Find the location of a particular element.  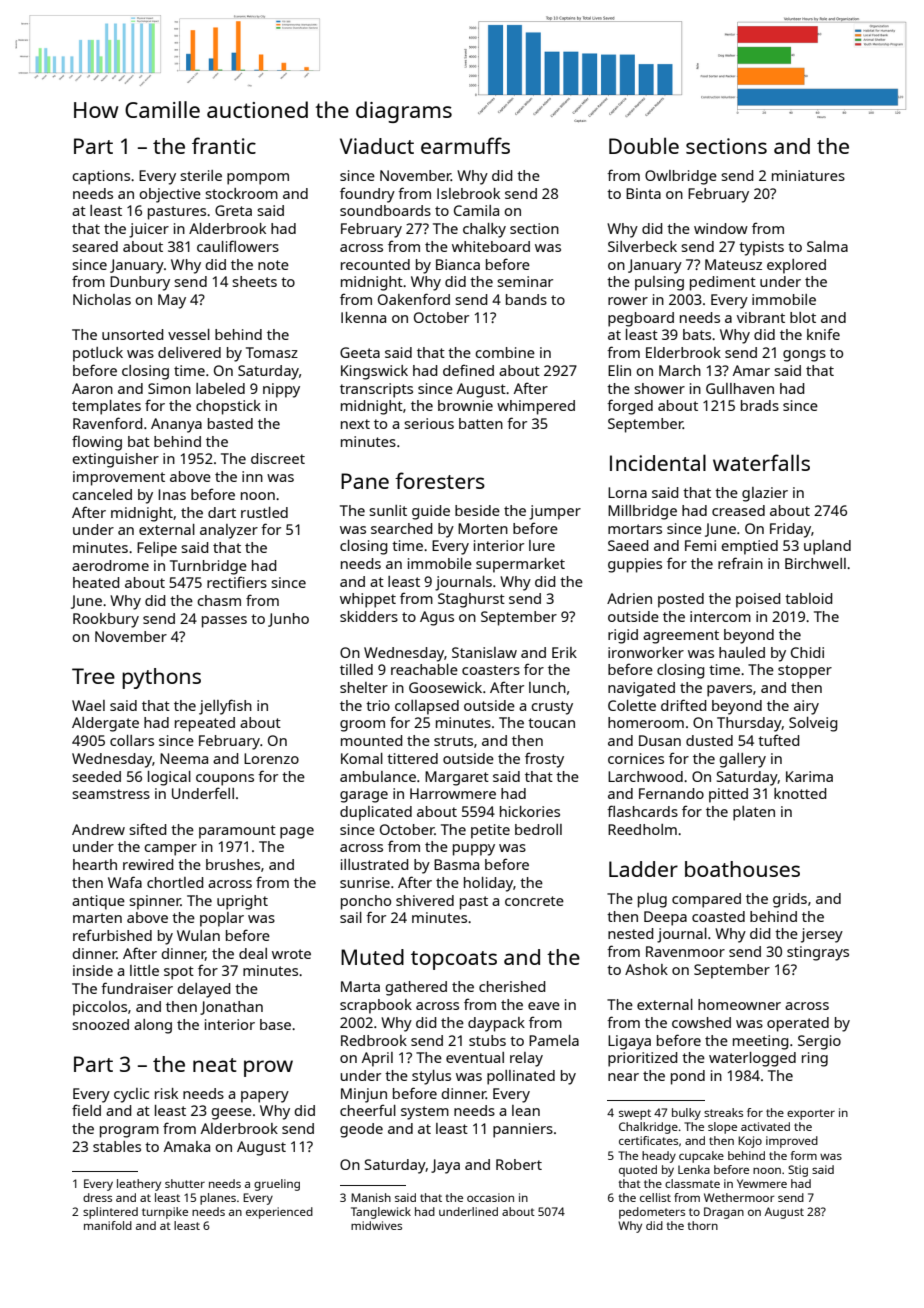

Islebrook is located at coordinates (468, 193).
